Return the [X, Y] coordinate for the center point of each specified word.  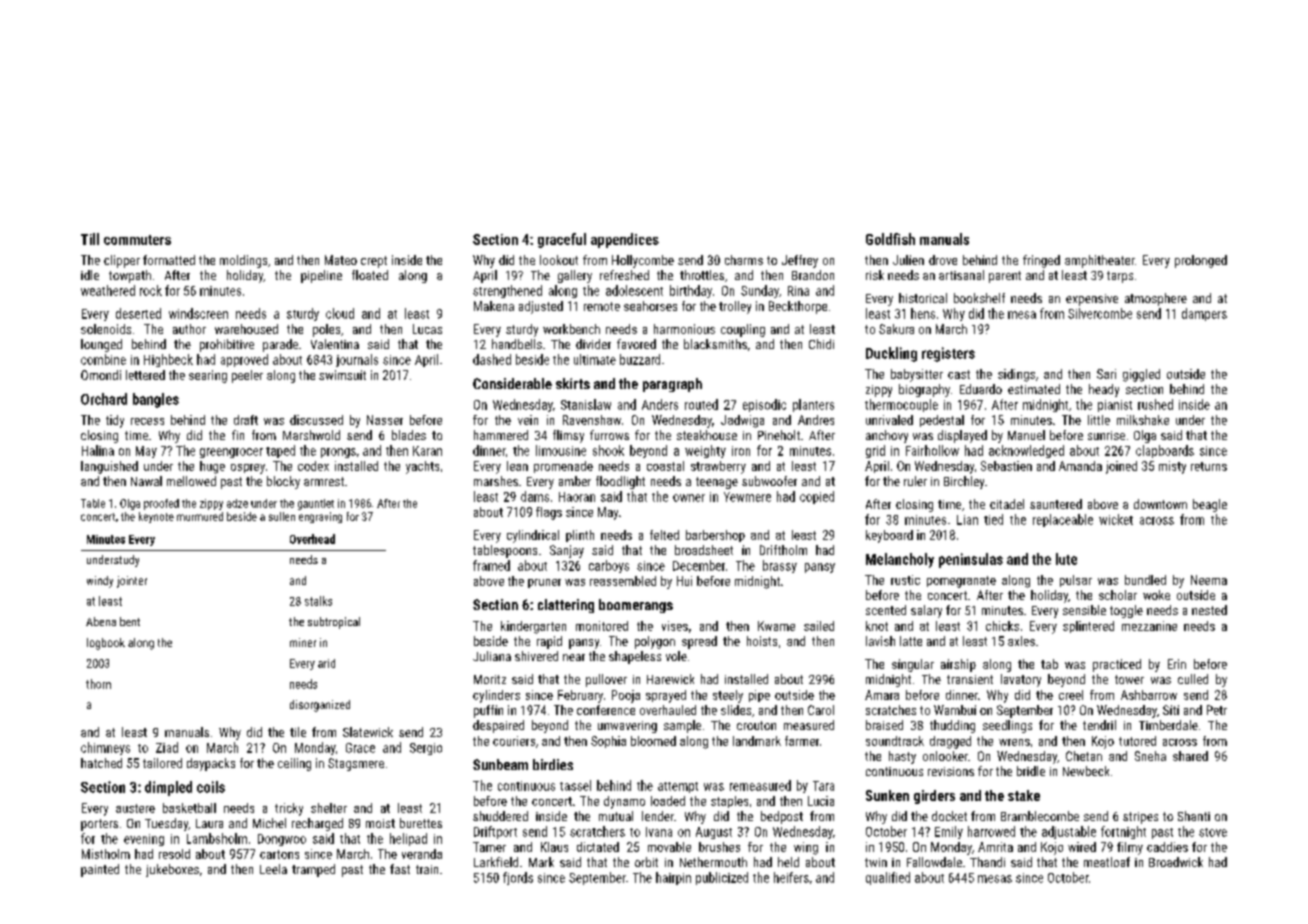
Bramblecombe [1040, 816]
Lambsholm [217, 838]
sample [682, 726]
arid [326, 663]
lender [658, 816]
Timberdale [1168, 725]
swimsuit [342, 375]
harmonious [684, 329]
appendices [625, 240]
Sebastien [1006, 466]
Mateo [341, 260]
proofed [161, 504]
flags [549, 513]
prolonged [1201, 261]
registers [948, 354]
